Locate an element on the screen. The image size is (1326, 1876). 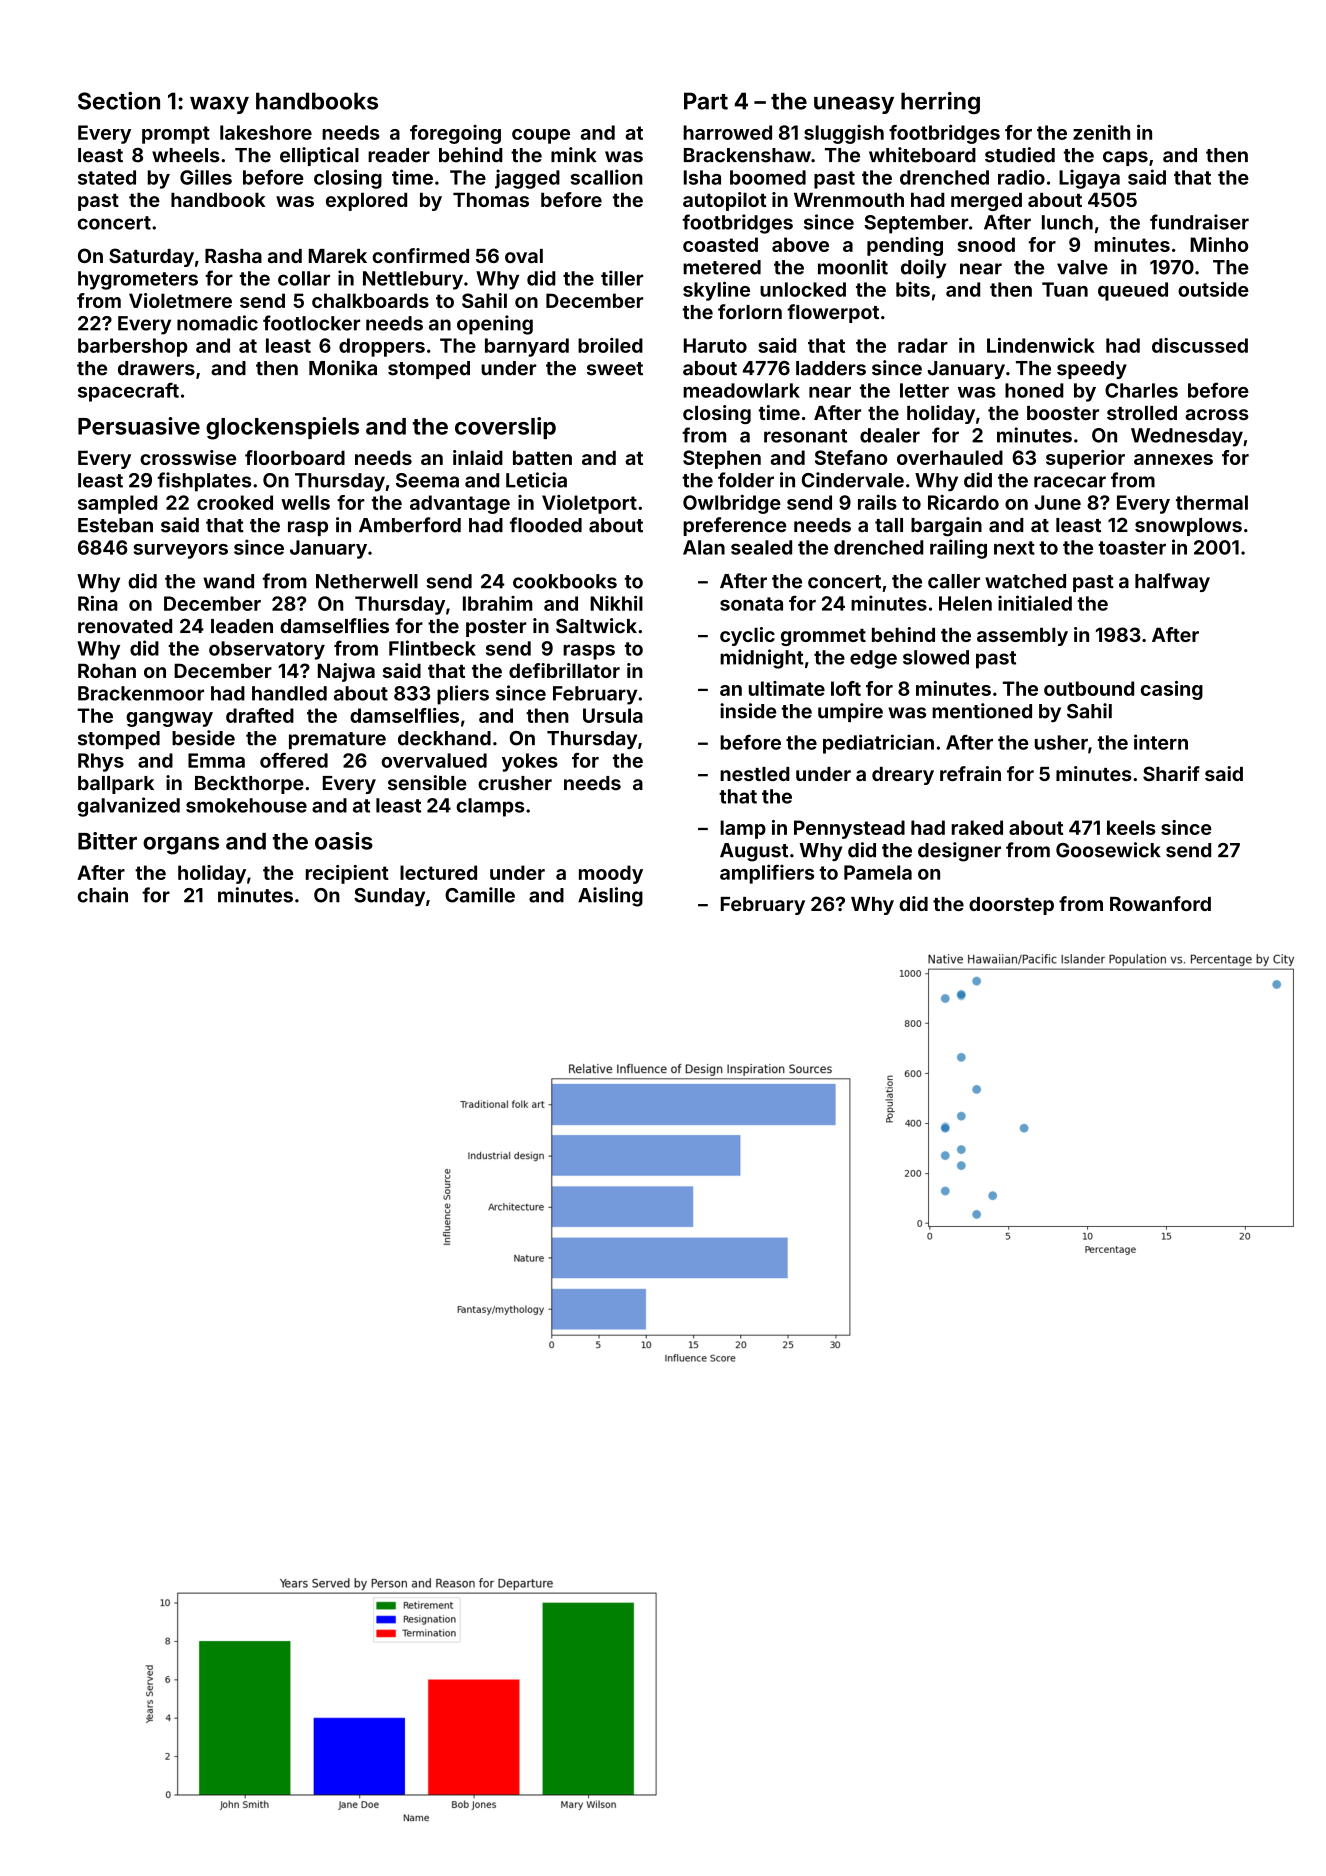
Aisling is located at coordinates (610, 897).
